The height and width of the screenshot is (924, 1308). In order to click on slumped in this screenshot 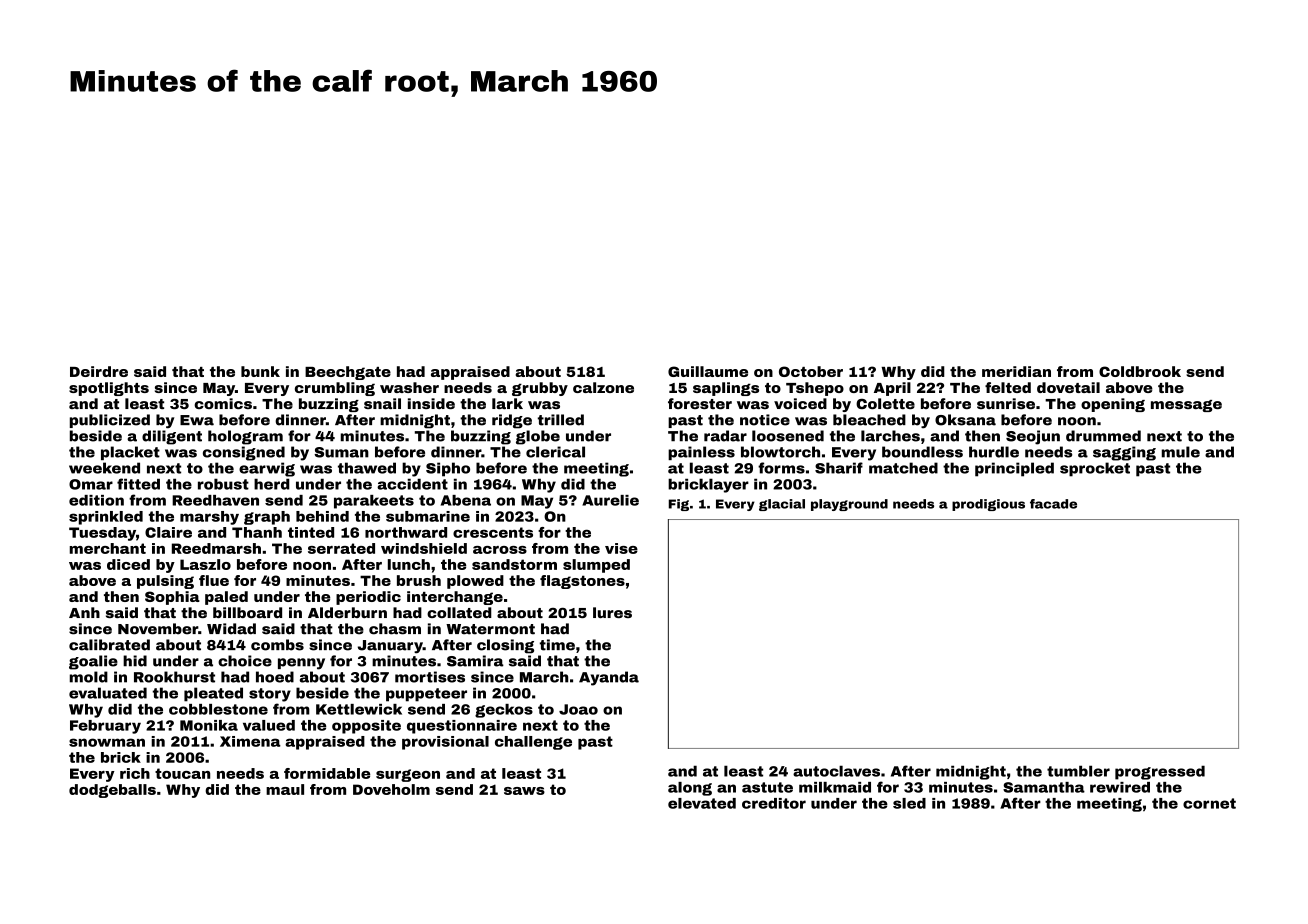, I will do `click(596, 566)`.
